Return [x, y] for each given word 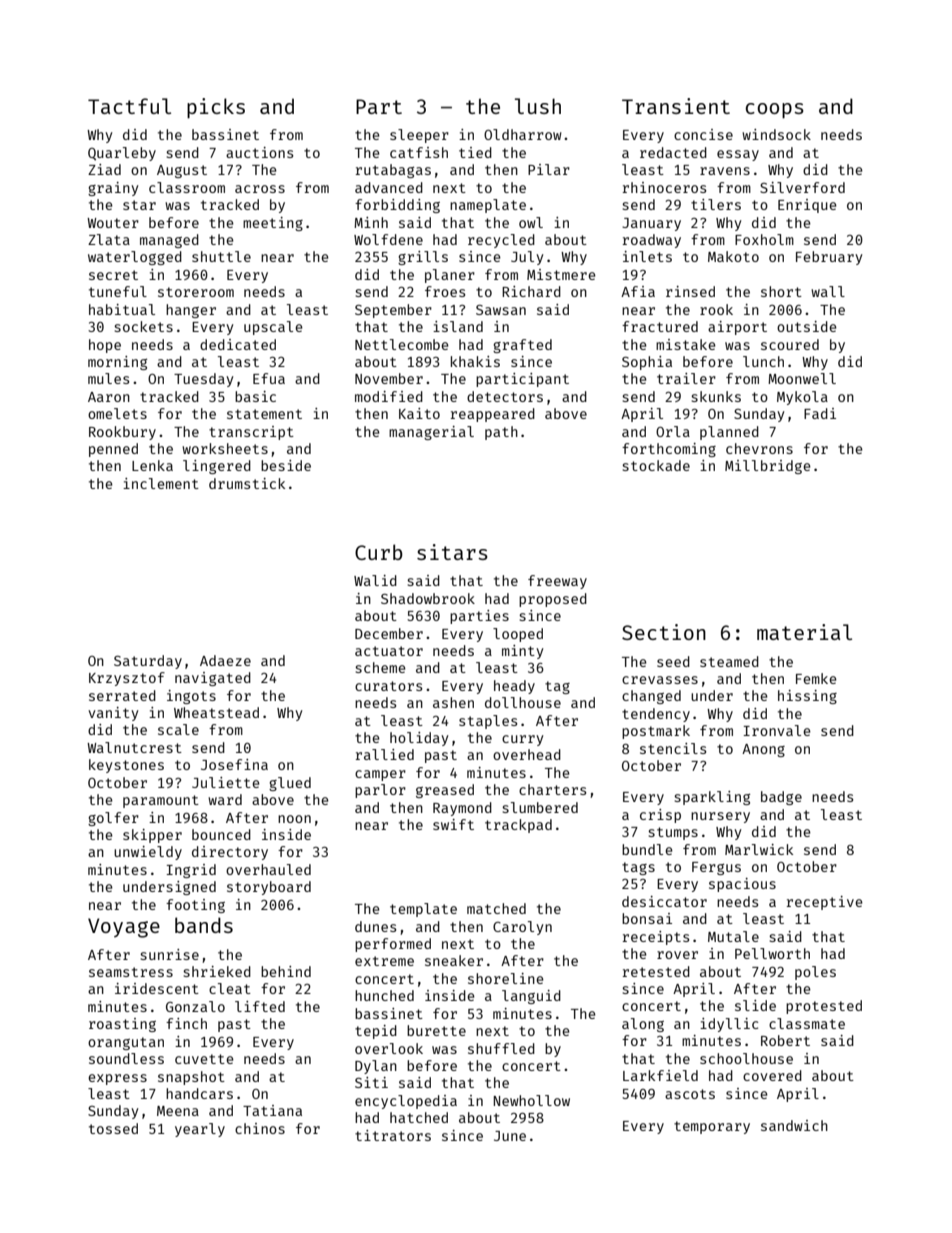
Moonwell [802, 378]
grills [423, 258]
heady [514, 687]
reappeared [492, 415]
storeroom [196, 292]
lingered [217, 467]
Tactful [129, 106]
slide [755, 1005]
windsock [776, 134]
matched [496, 908]
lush [538, 106]
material [804, 632]
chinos [260, 1128]
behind [286, 971]
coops [775, 111]
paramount [161, 801]
